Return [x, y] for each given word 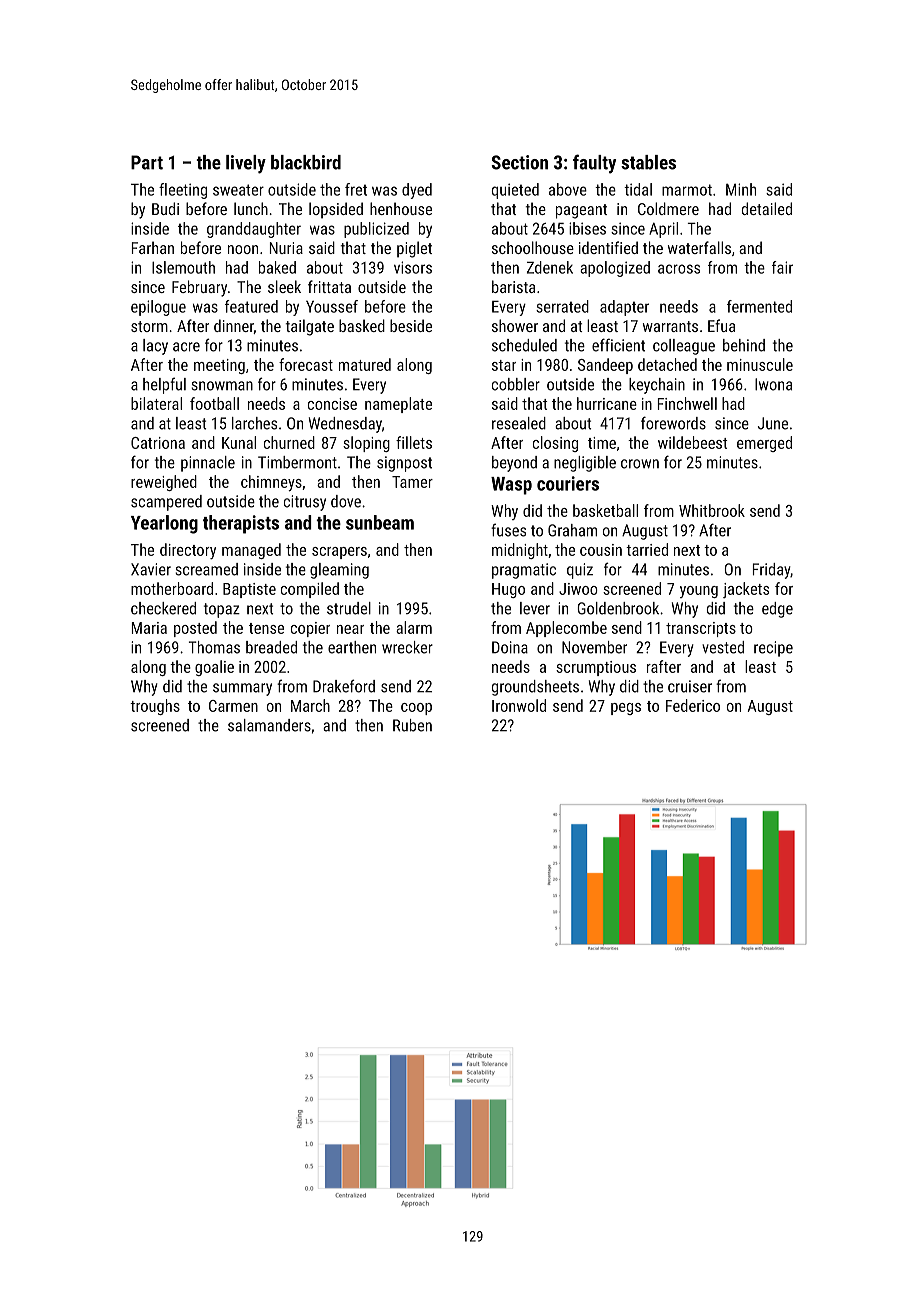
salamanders [269, 725]
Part [147, 162]
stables [648, 162]
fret [356, 189]
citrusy [305, 503]
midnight [520, 551]
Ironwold [519, 705]
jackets [746, 590]
